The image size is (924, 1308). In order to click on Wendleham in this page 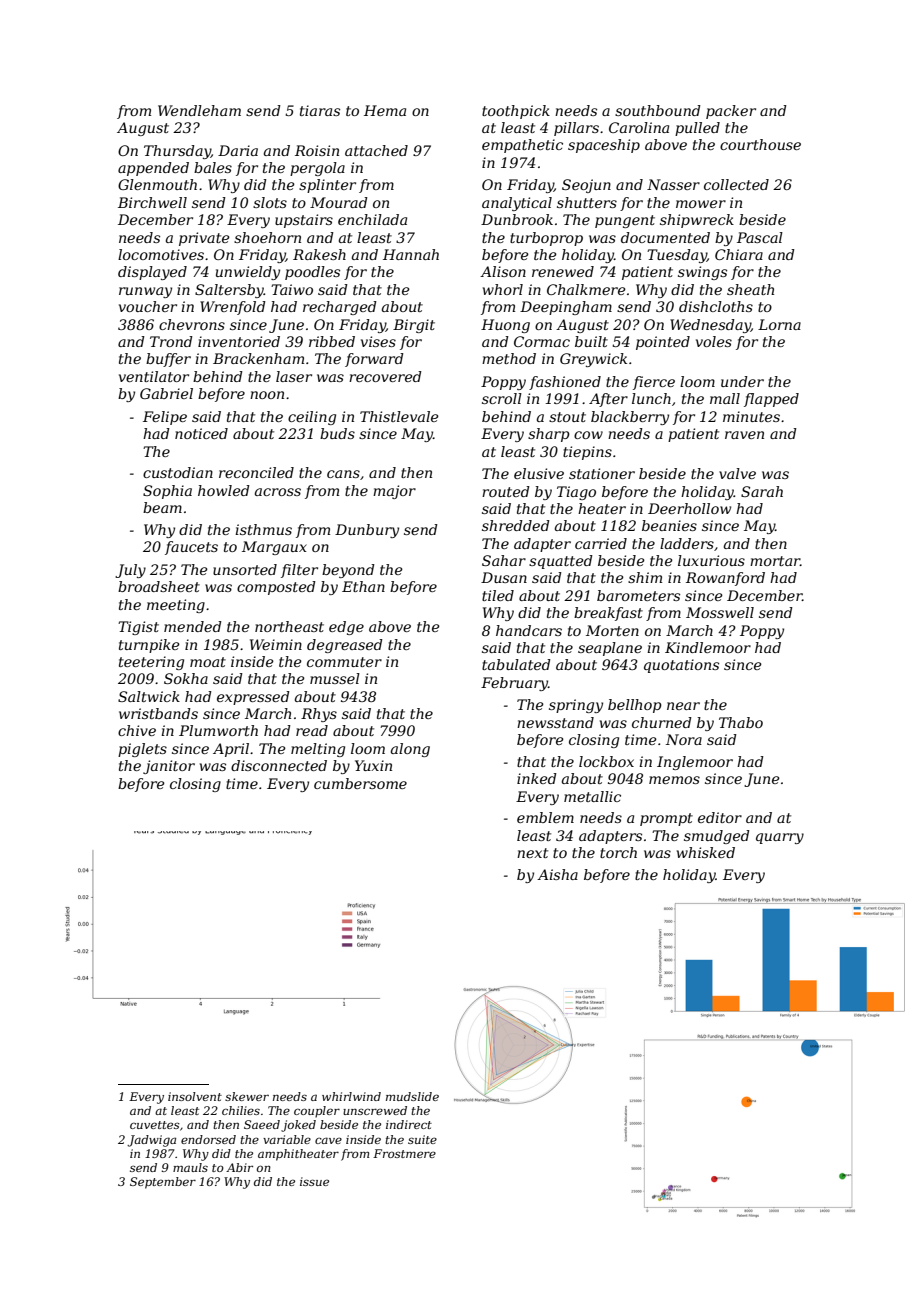, I will do `click(199, 110)`.
